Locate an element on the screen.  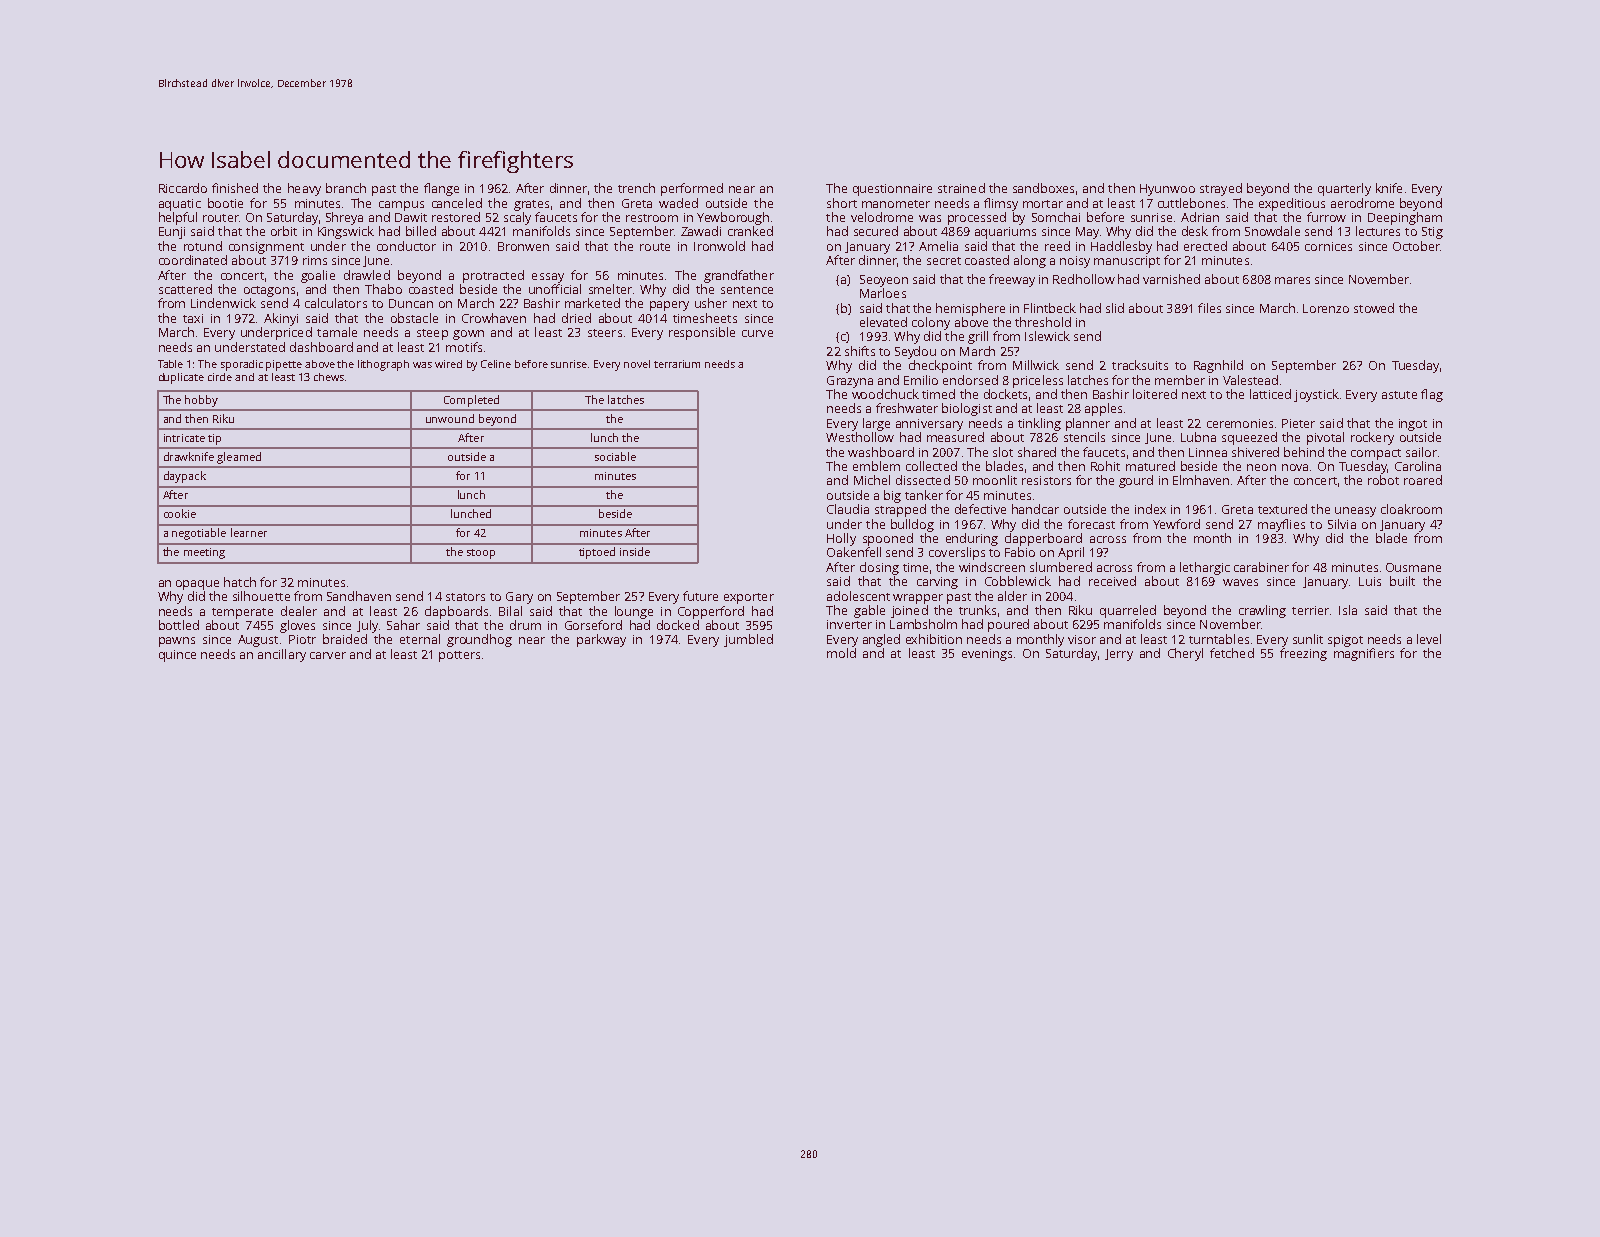
Yewford is located at coordinates (1176, 524).
